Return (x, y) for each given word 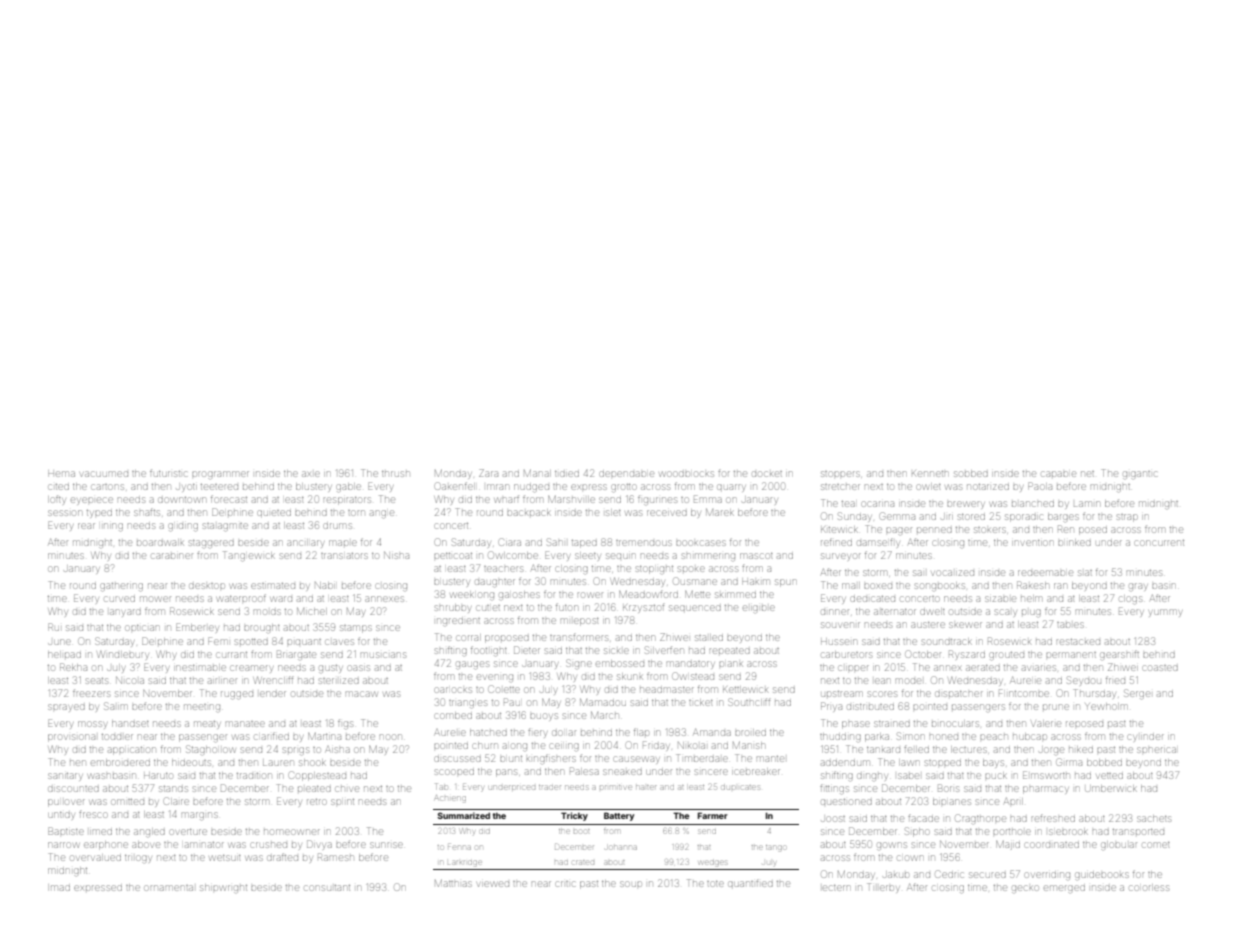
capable (1059, 474)
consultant (327, 888)
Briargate (296, 655)
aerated (983, 668)
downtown (182, 500)
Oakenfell (455, 486)
